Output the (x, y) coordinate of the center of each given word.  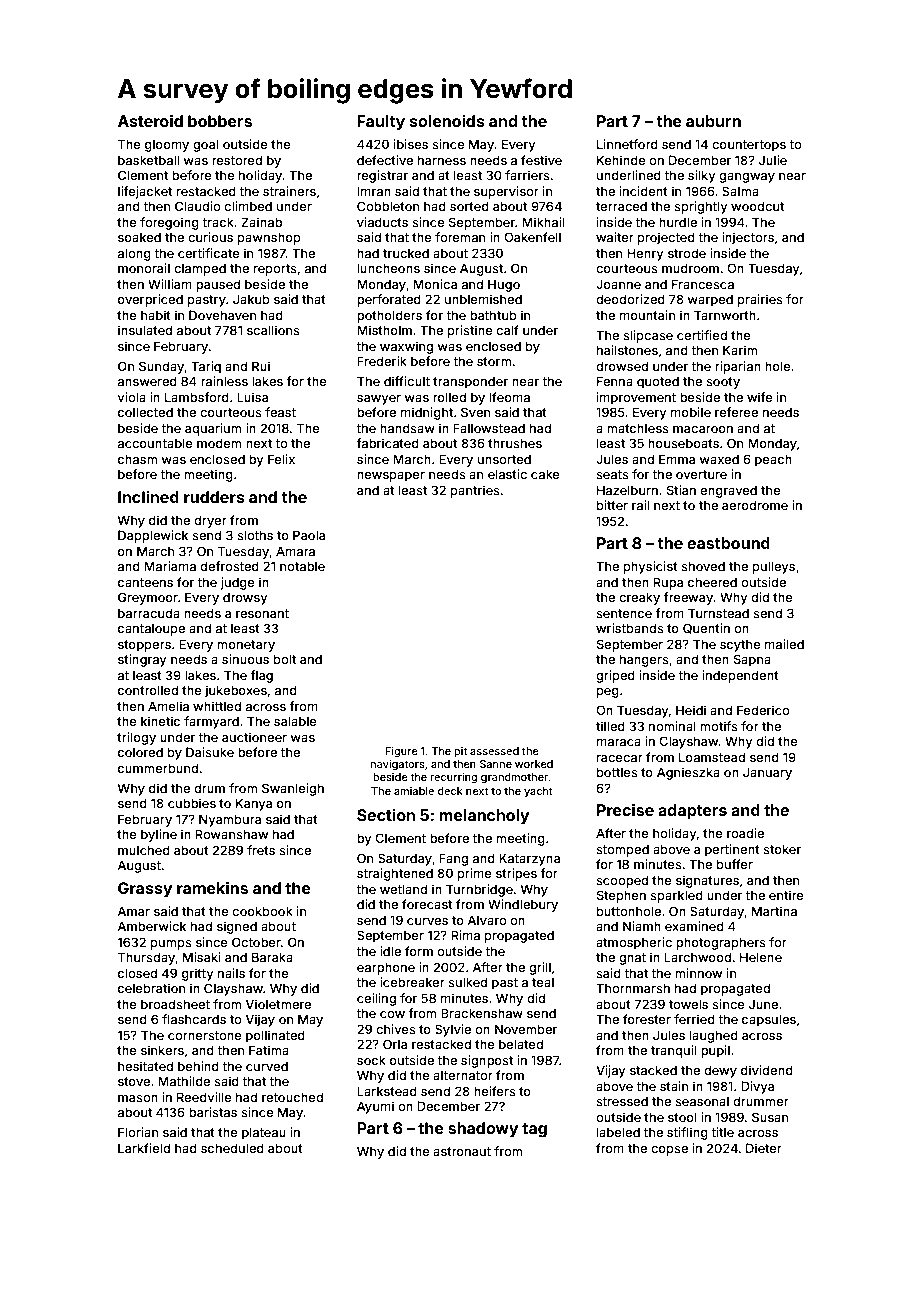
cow (392, 1014)
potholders (389, 316)
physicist (651, 567)
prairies (760, 300)
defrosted (229, 566)
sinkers (162, 1050)
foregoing (169, 223)
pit (460, 752)
